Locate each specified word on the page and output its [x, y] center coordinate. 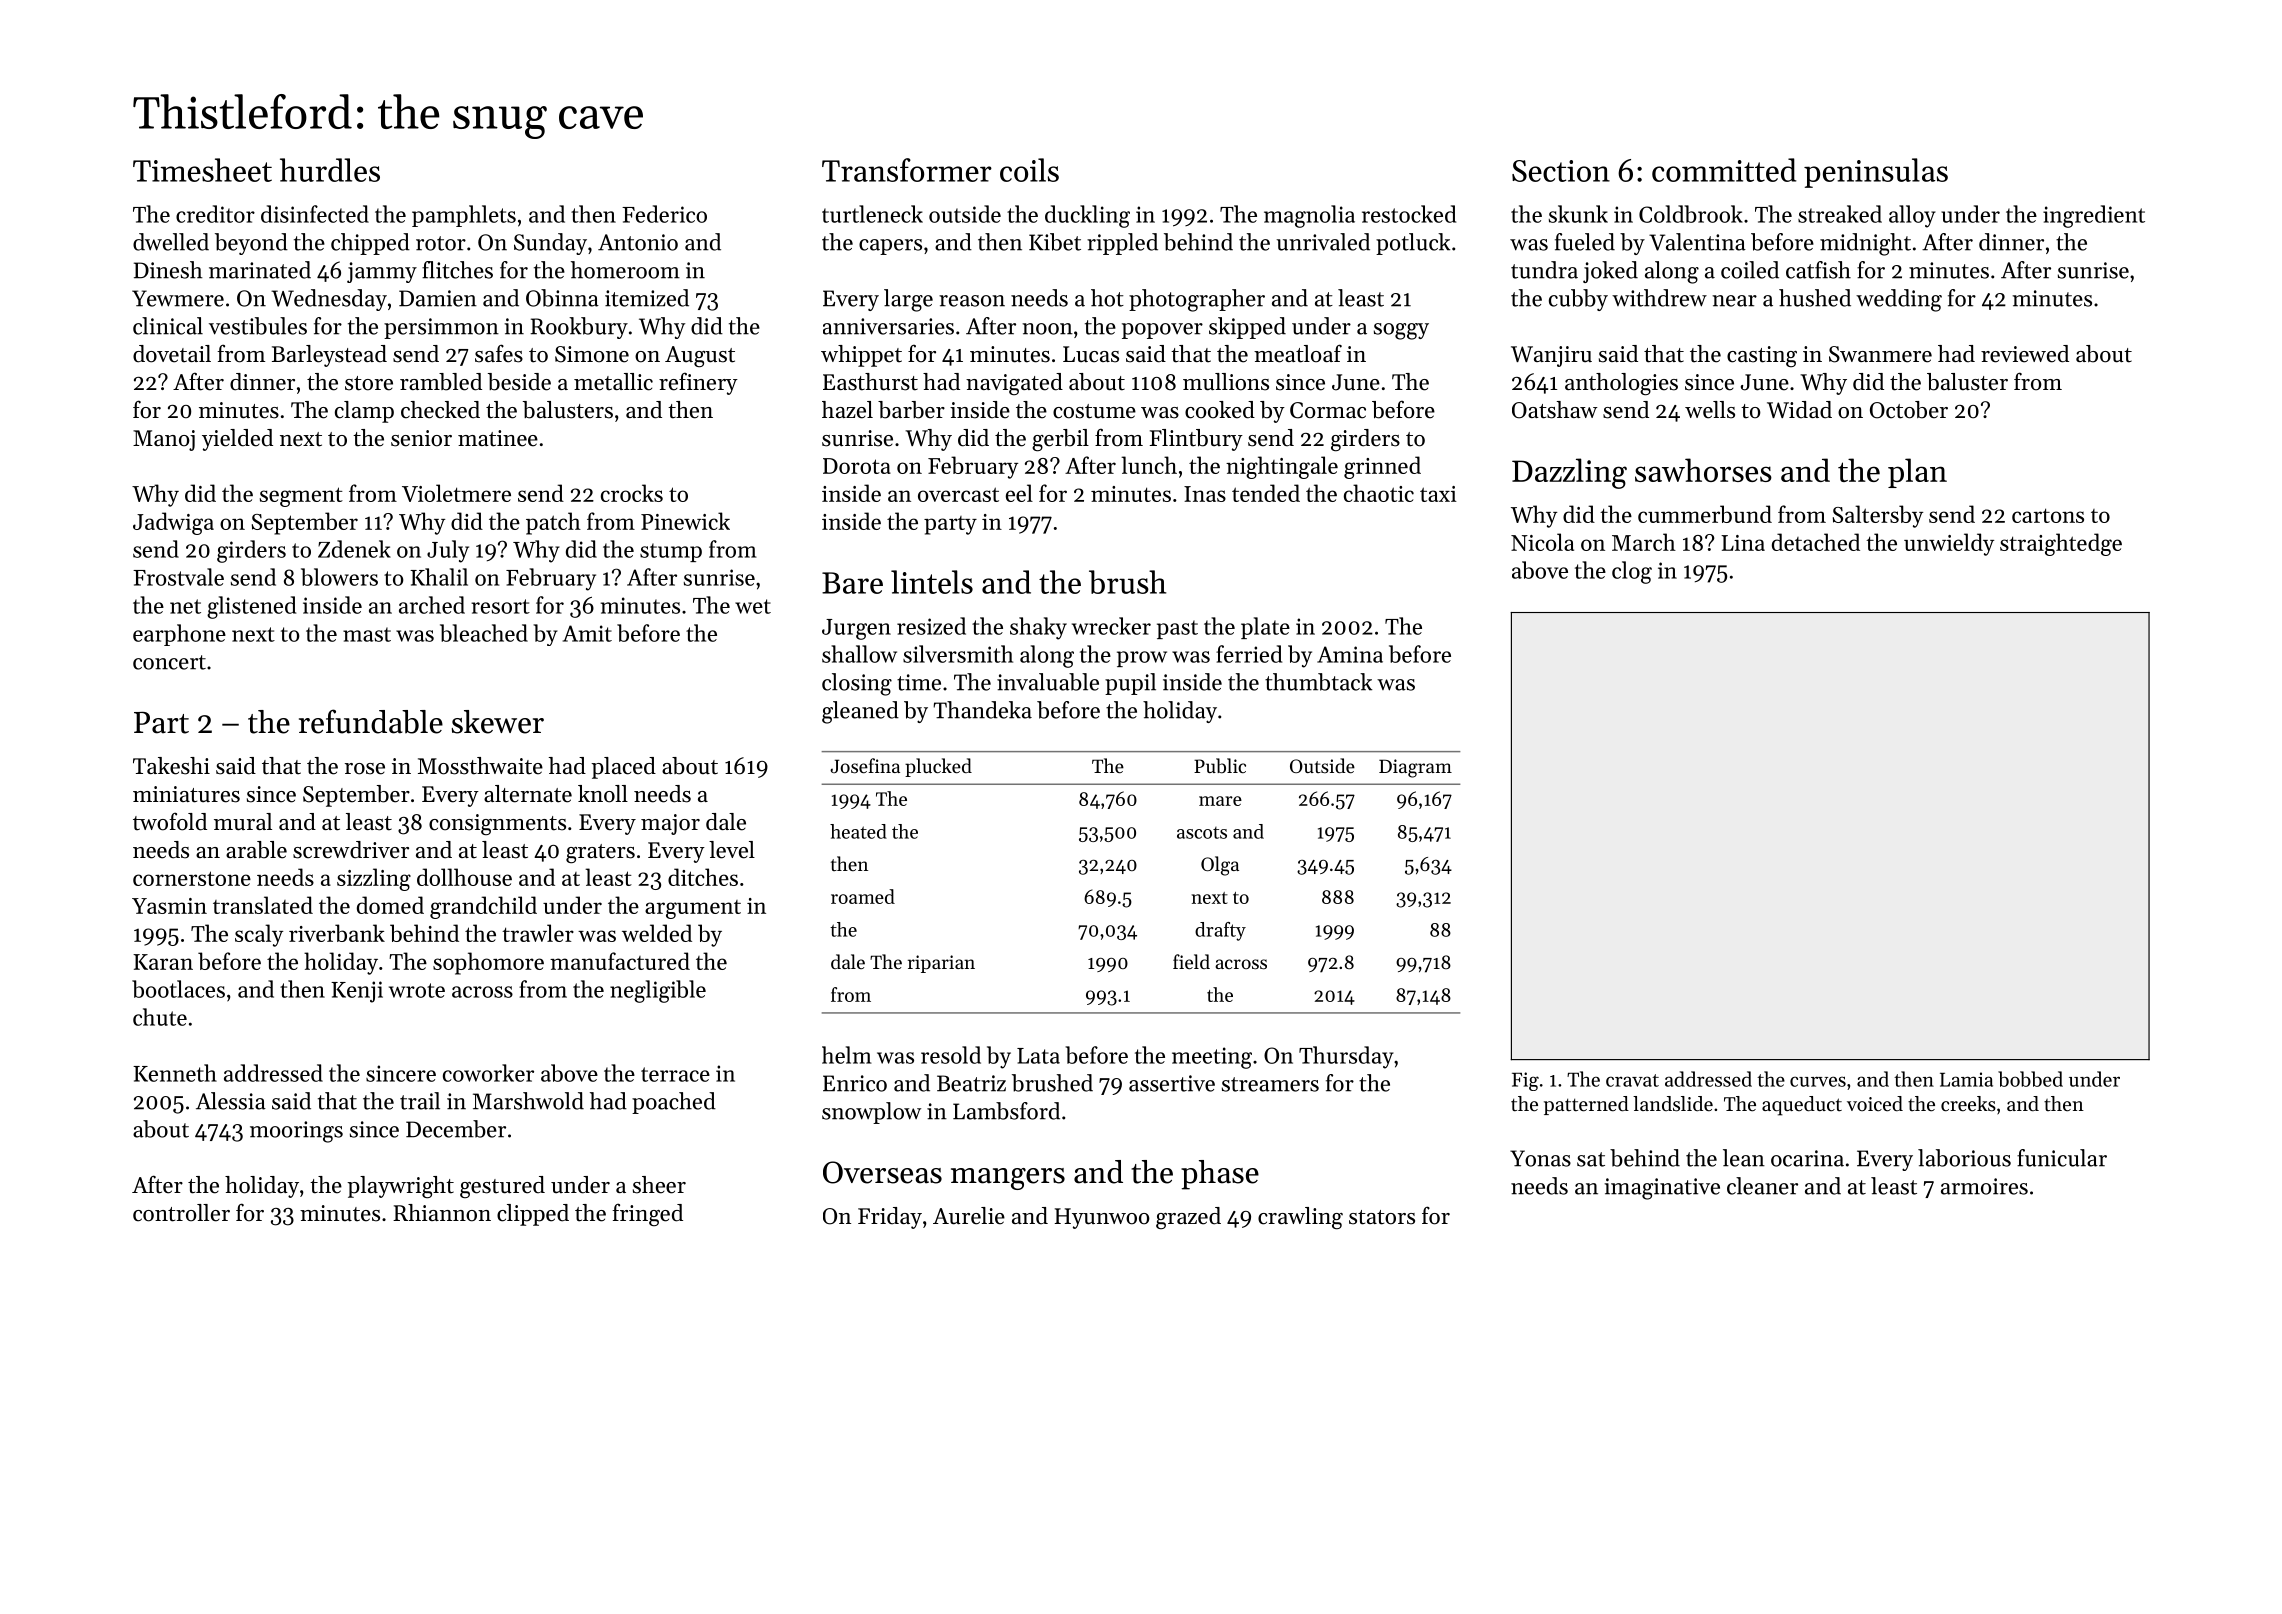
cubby [1578, 300]
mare [1220, 801]
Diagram [1415, 768]
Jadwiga [173, 523]
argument [693, 909]
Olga [1220, 866]
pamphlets [464, 216]
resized [931, 626]
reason [972, 301]
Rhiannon [442, 1213]
